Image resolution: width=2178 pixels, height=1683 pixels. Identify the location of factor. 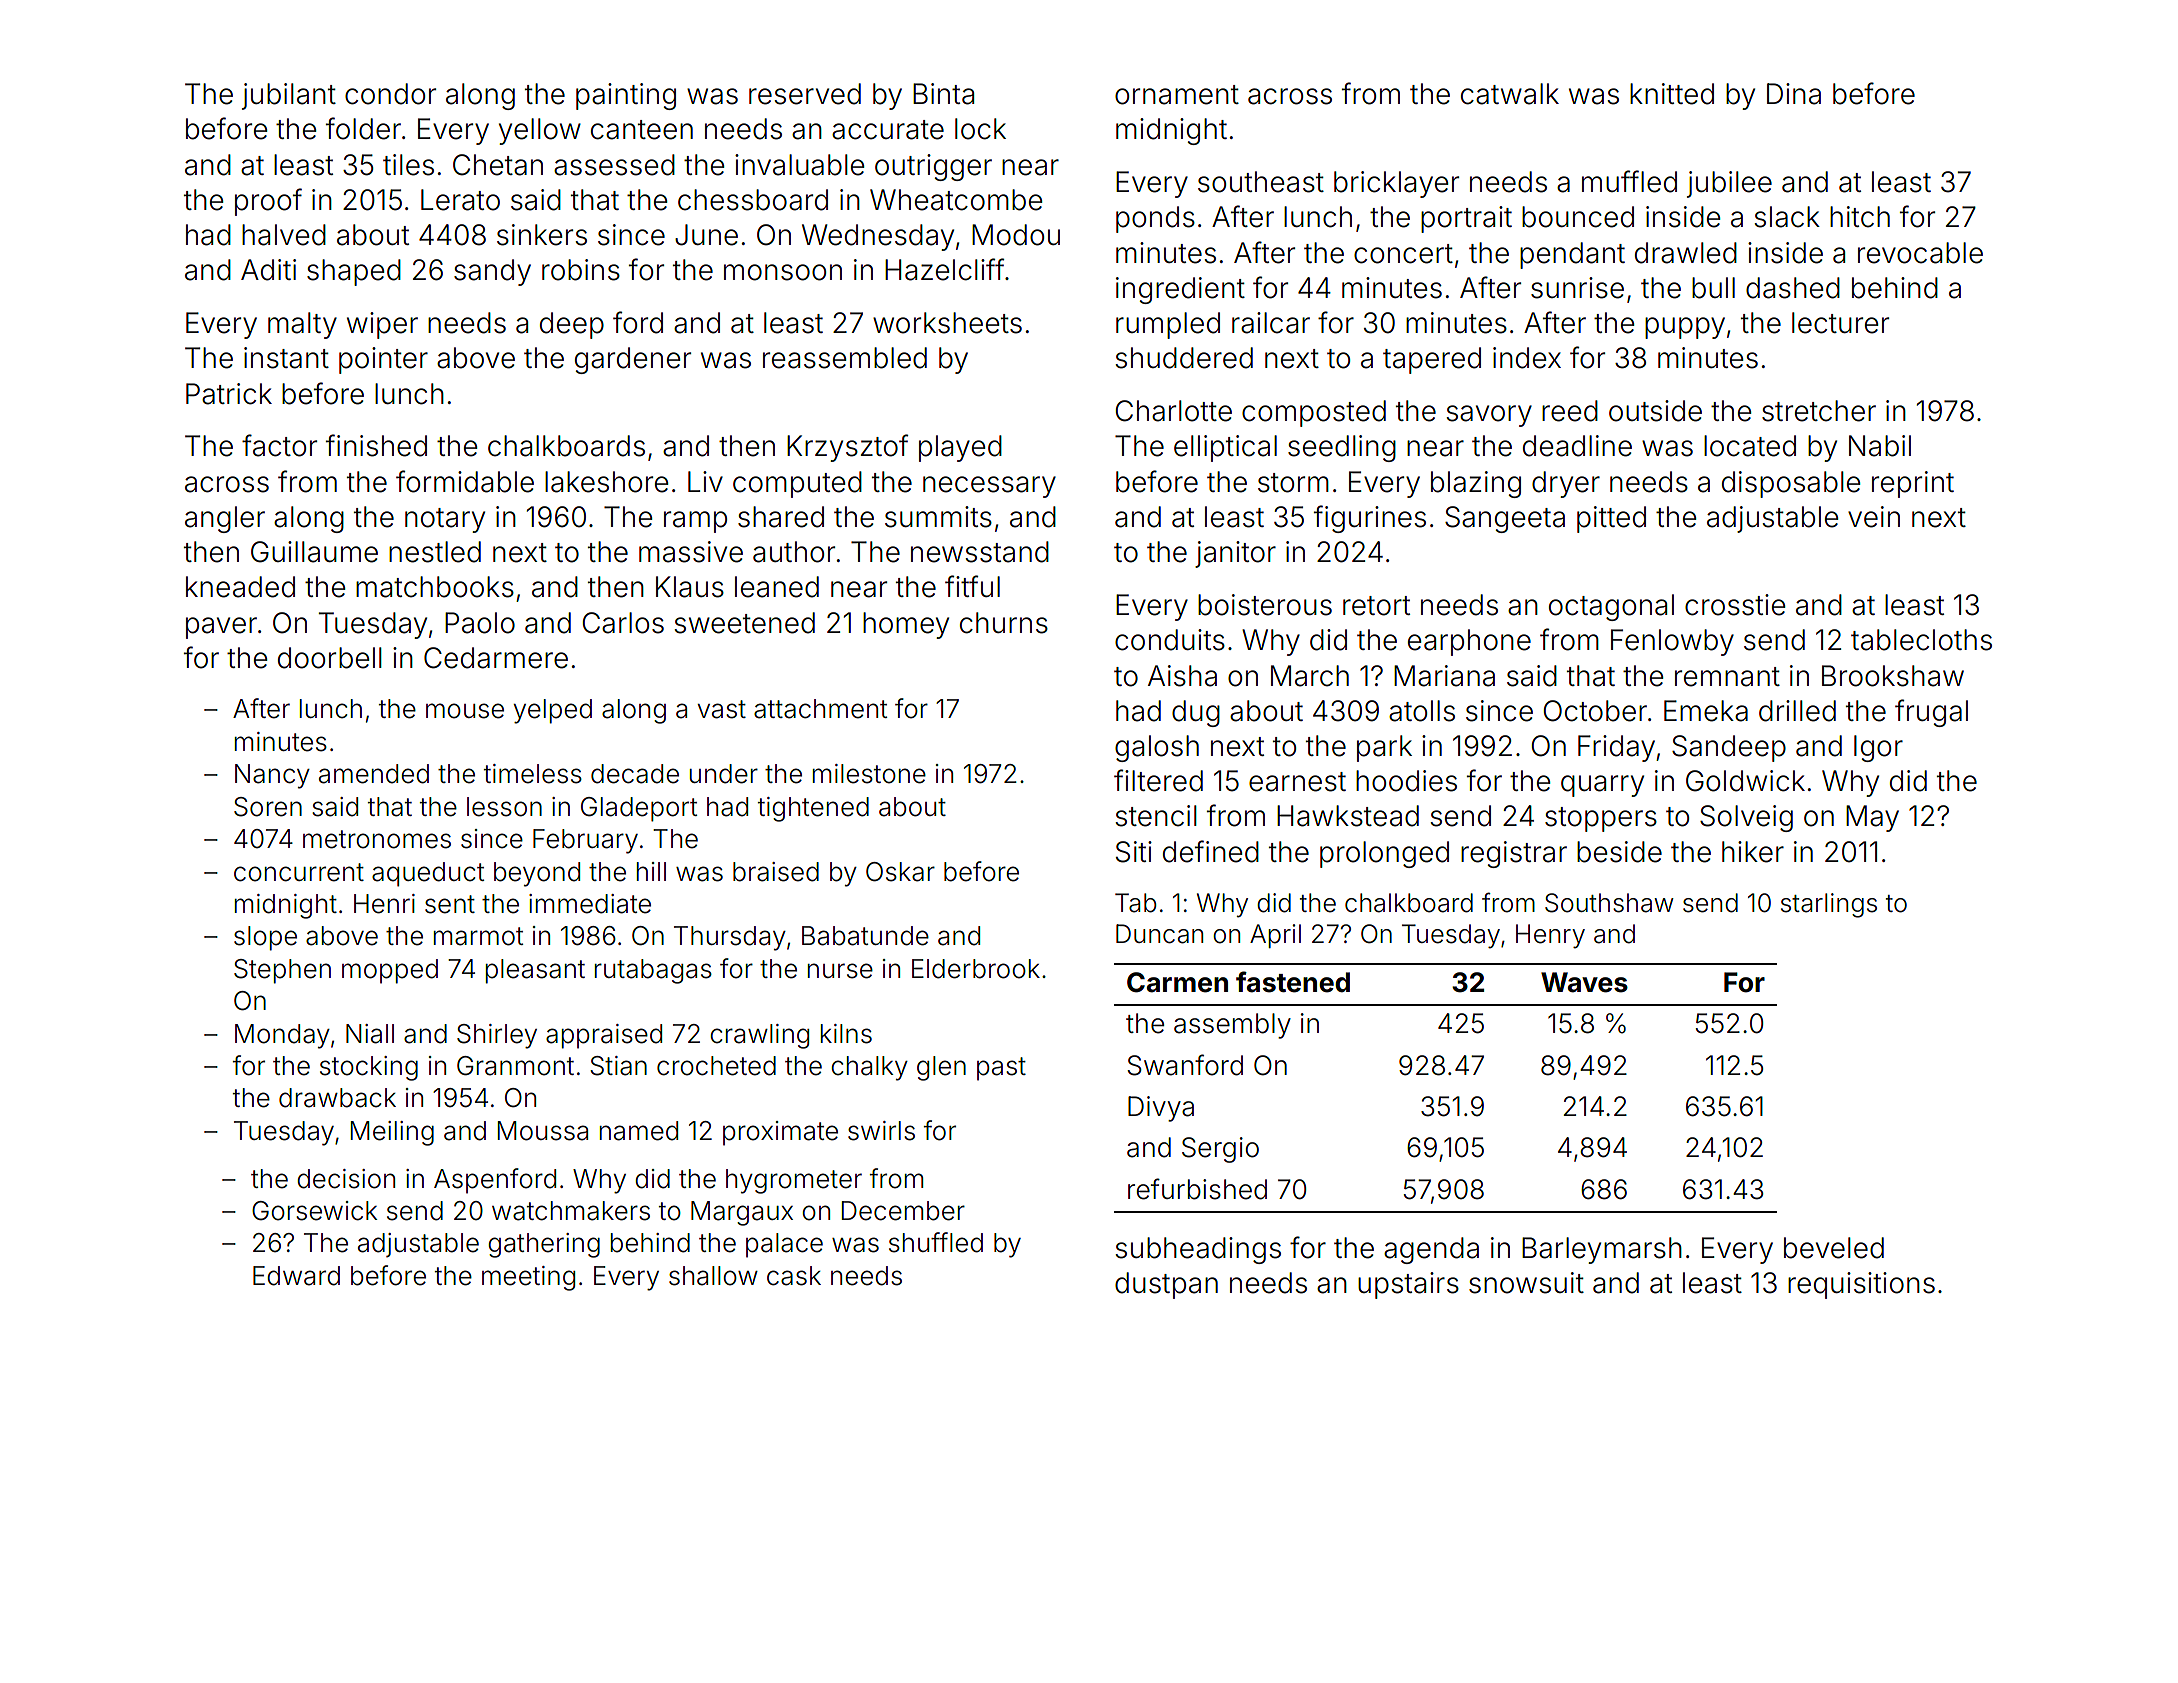
(279, 445).
